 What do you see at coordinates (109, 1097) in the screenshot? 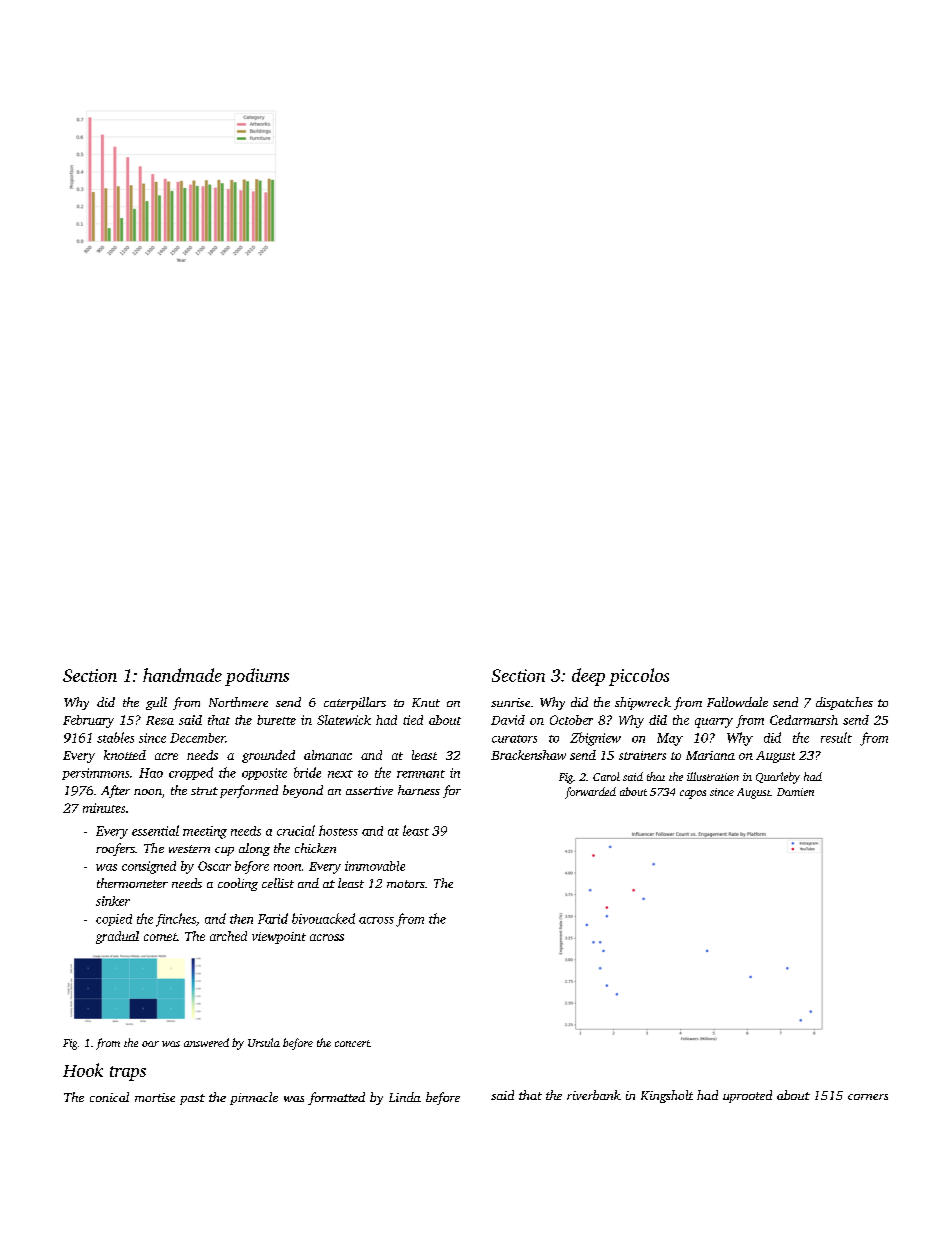
I see `conical` at bounding box center [109, 1097].
